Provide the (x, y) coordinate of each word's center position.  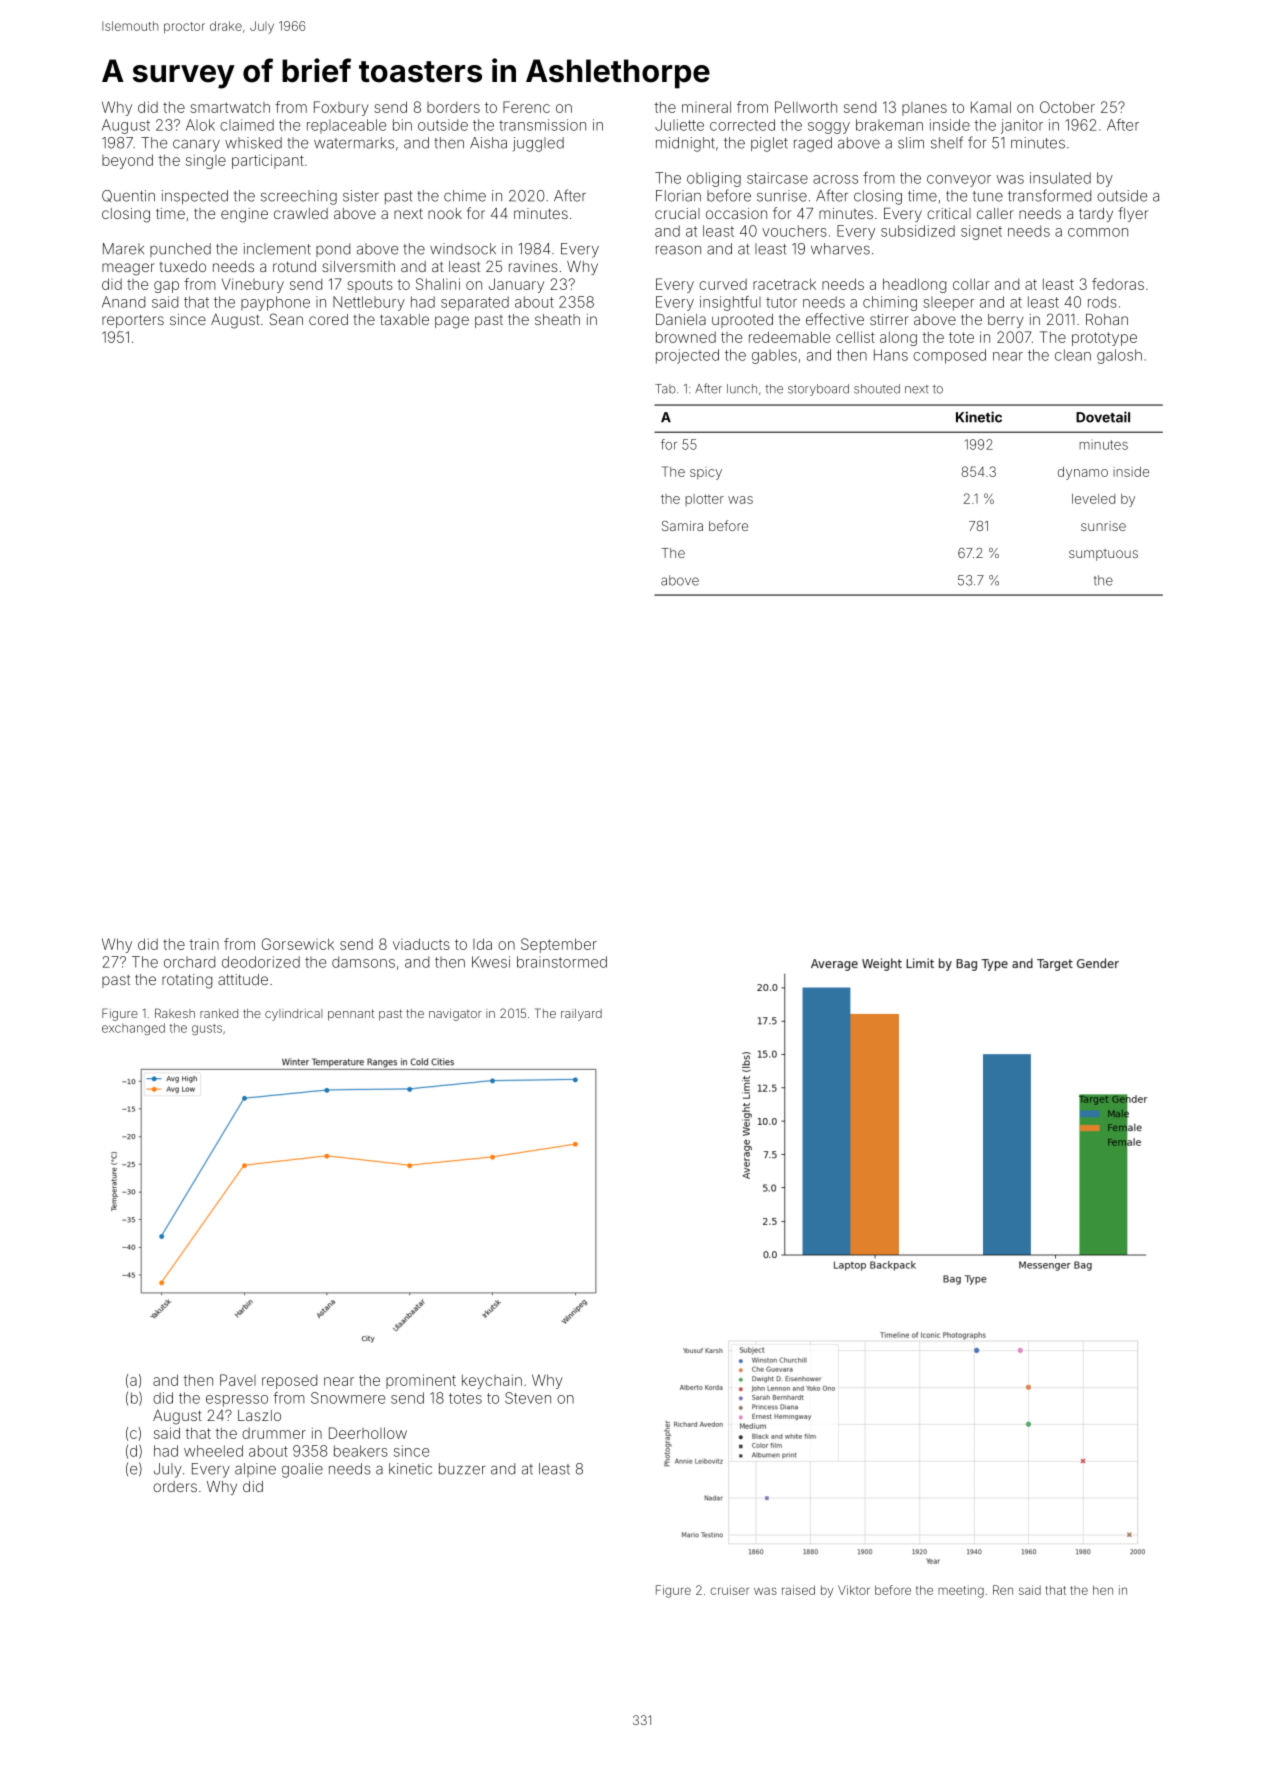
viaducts (421, 944)
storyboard (818, 390)
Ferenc (526, 107)
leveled (1093, 499)
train (204, 944)
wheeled (213, 1451)
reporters (133, 321)
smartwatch (230, 107)
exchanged (133, 1029)
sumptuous (1103, 555)
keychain (492, 1381)
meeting (961, 1591)
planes (924, 109)
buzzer (462, 1469)
